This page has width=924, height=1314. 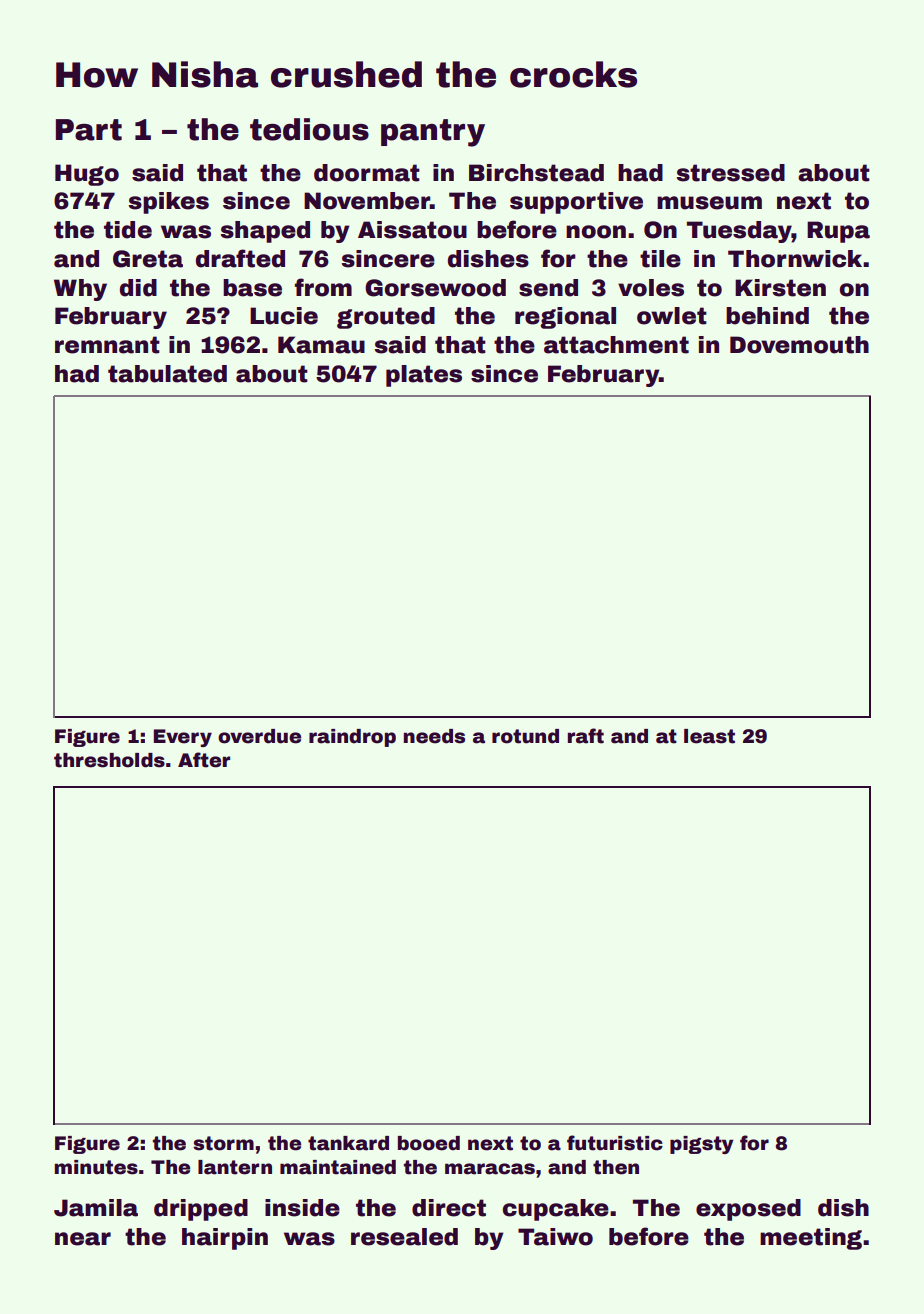 What do you see at coordinates (555, 1237) in the page?
I see `Taiwo` at bounding box center [555, 1237].
